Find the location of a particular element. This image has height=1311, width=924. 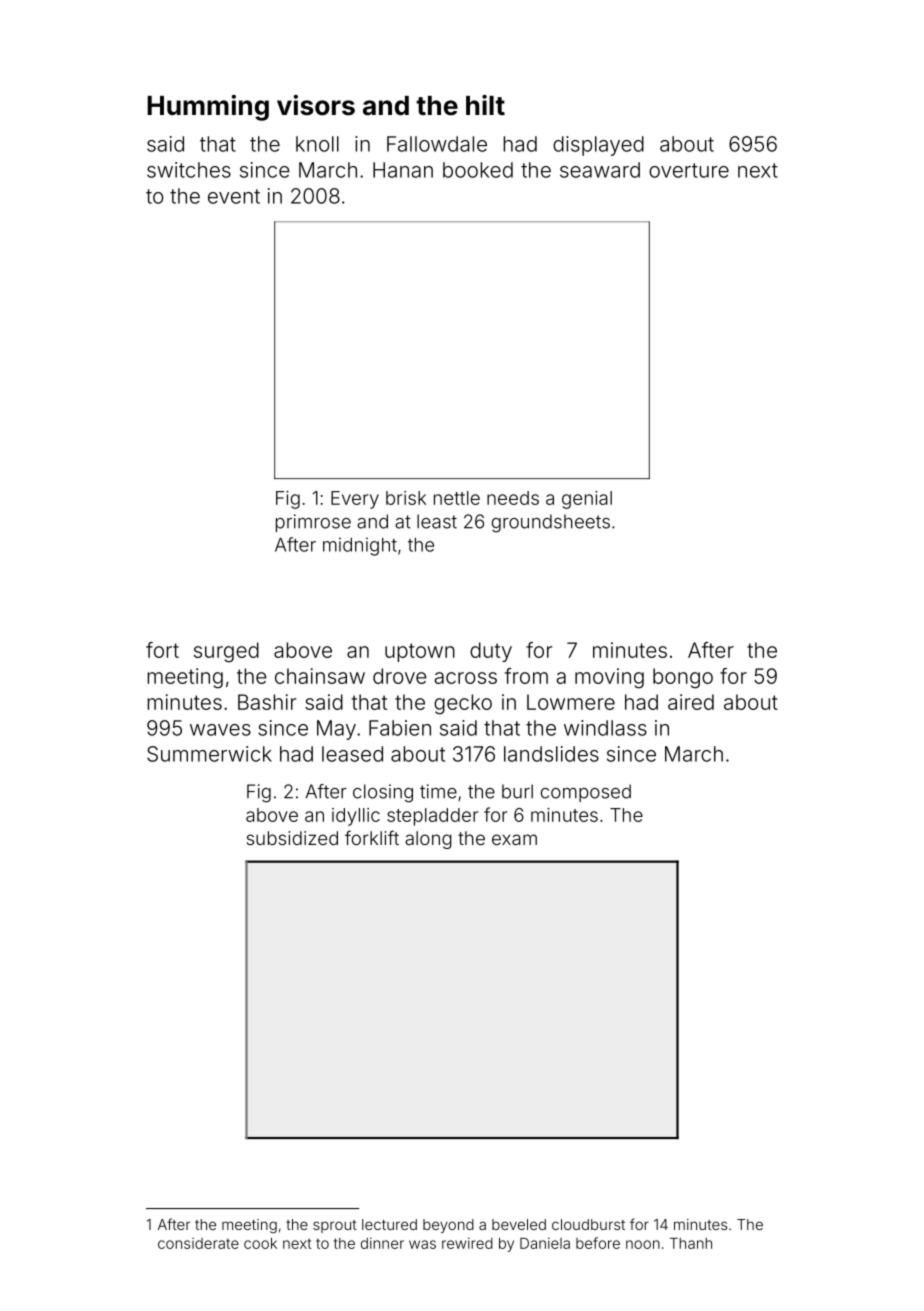

beveled is located at coordinates (519, 1224).
